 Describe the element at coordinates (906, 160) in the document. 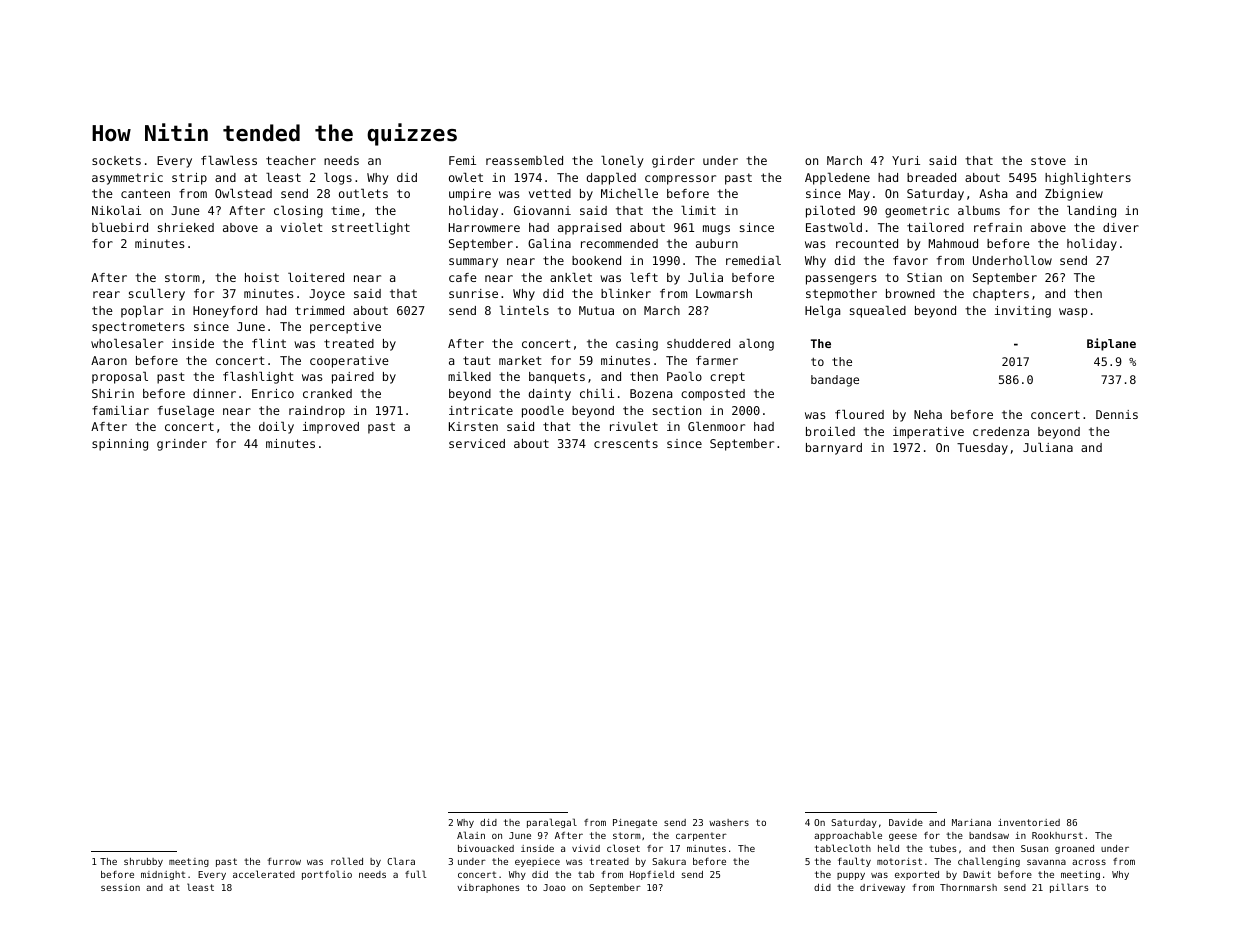

I see `Yuri` at that location.
